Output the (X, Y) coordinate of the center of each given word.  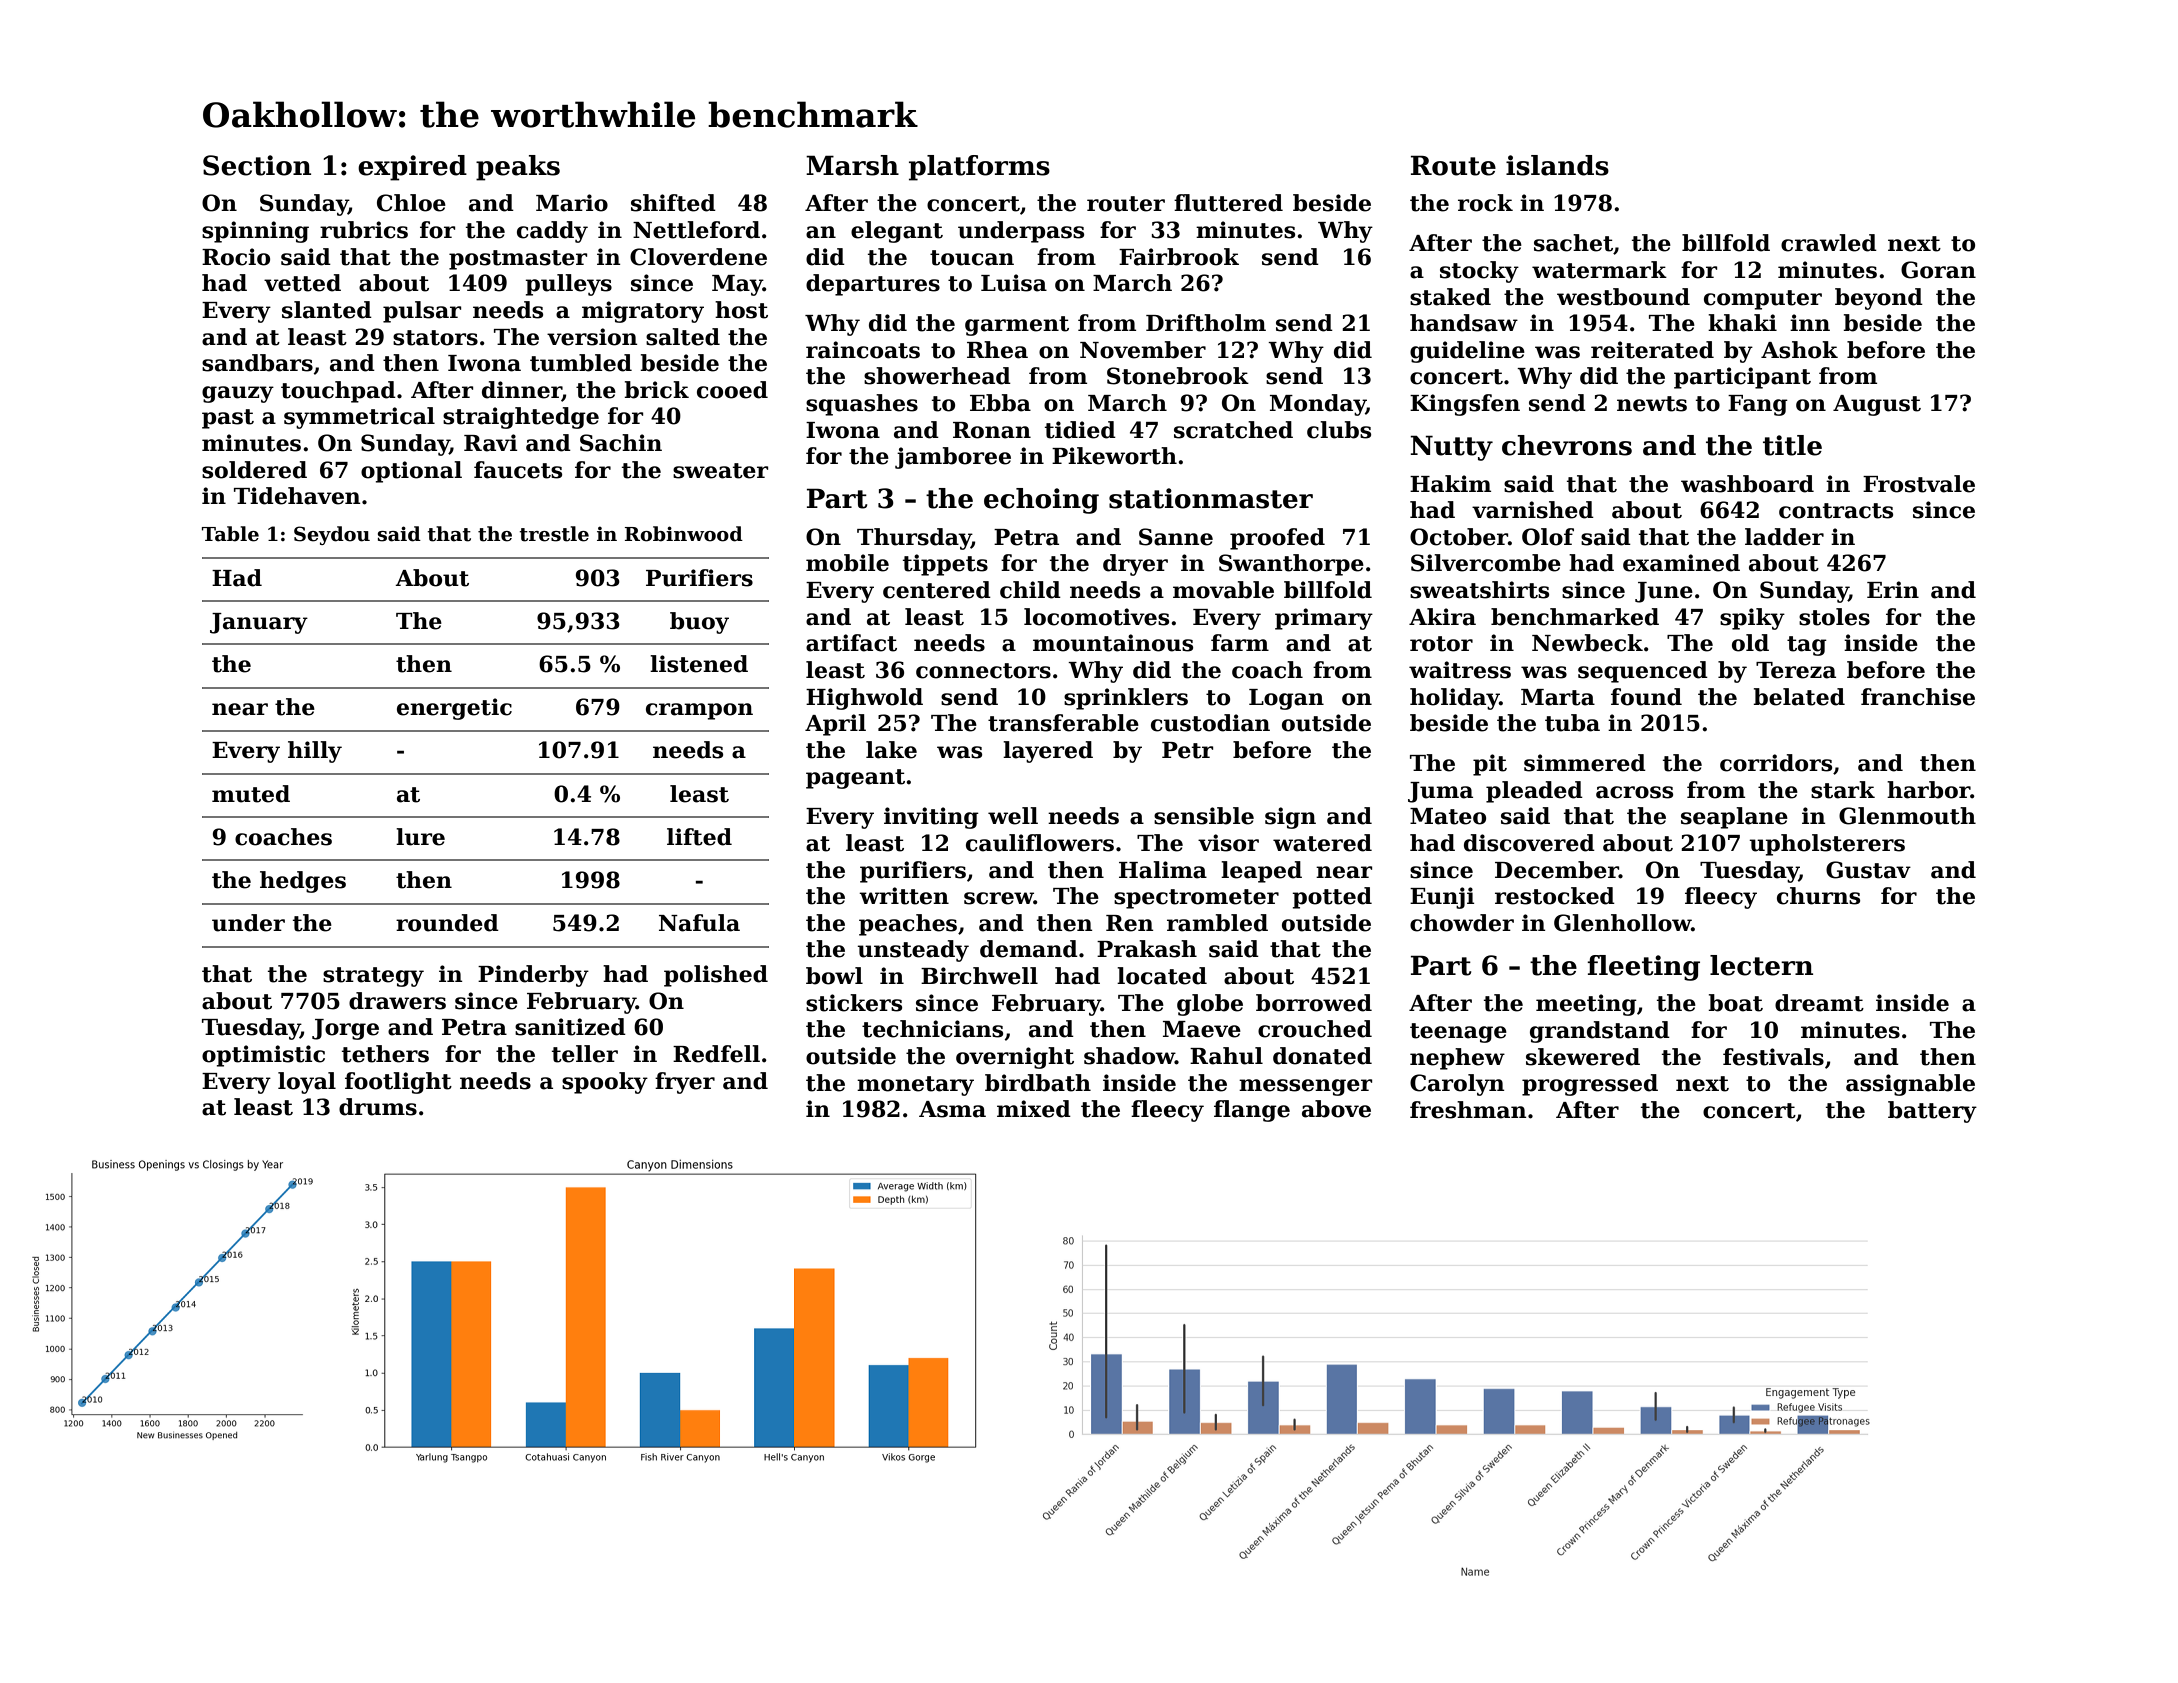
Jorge (345, 1029)
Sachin (621, 443)
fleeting (1643, 968)
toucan (972, 258)
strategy (373, 977)
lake (891, 750)
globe (1210, 1005)
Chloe (411, 203)
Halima (1163, 870)
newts (1652, 404)
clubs (1339, 430)
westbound (1623, 297)
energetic (454, 709)
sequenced (1643, 672)
